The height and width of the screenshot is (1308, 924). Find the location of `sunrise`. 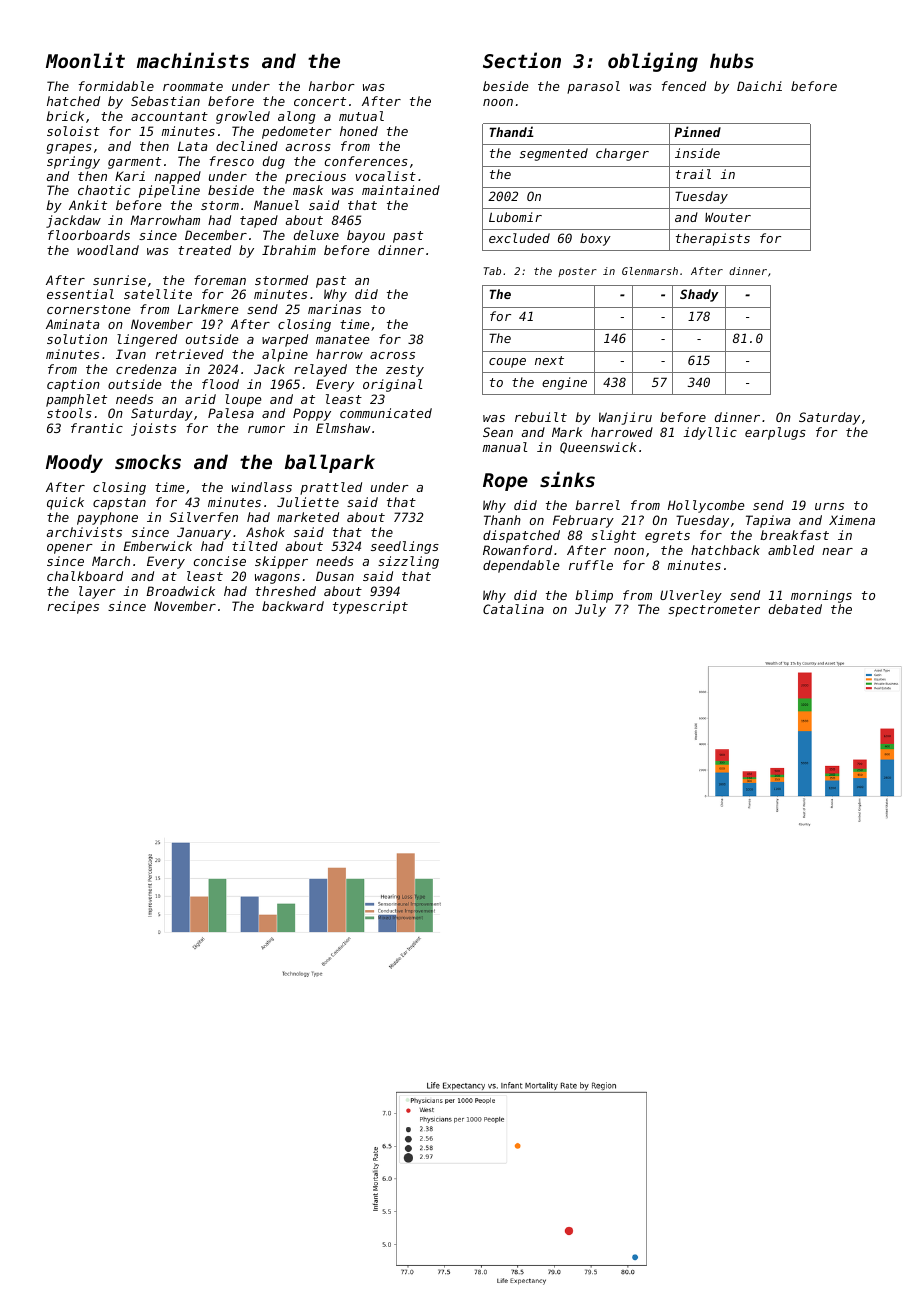

sunrise is located at coordinates (119, 280).
